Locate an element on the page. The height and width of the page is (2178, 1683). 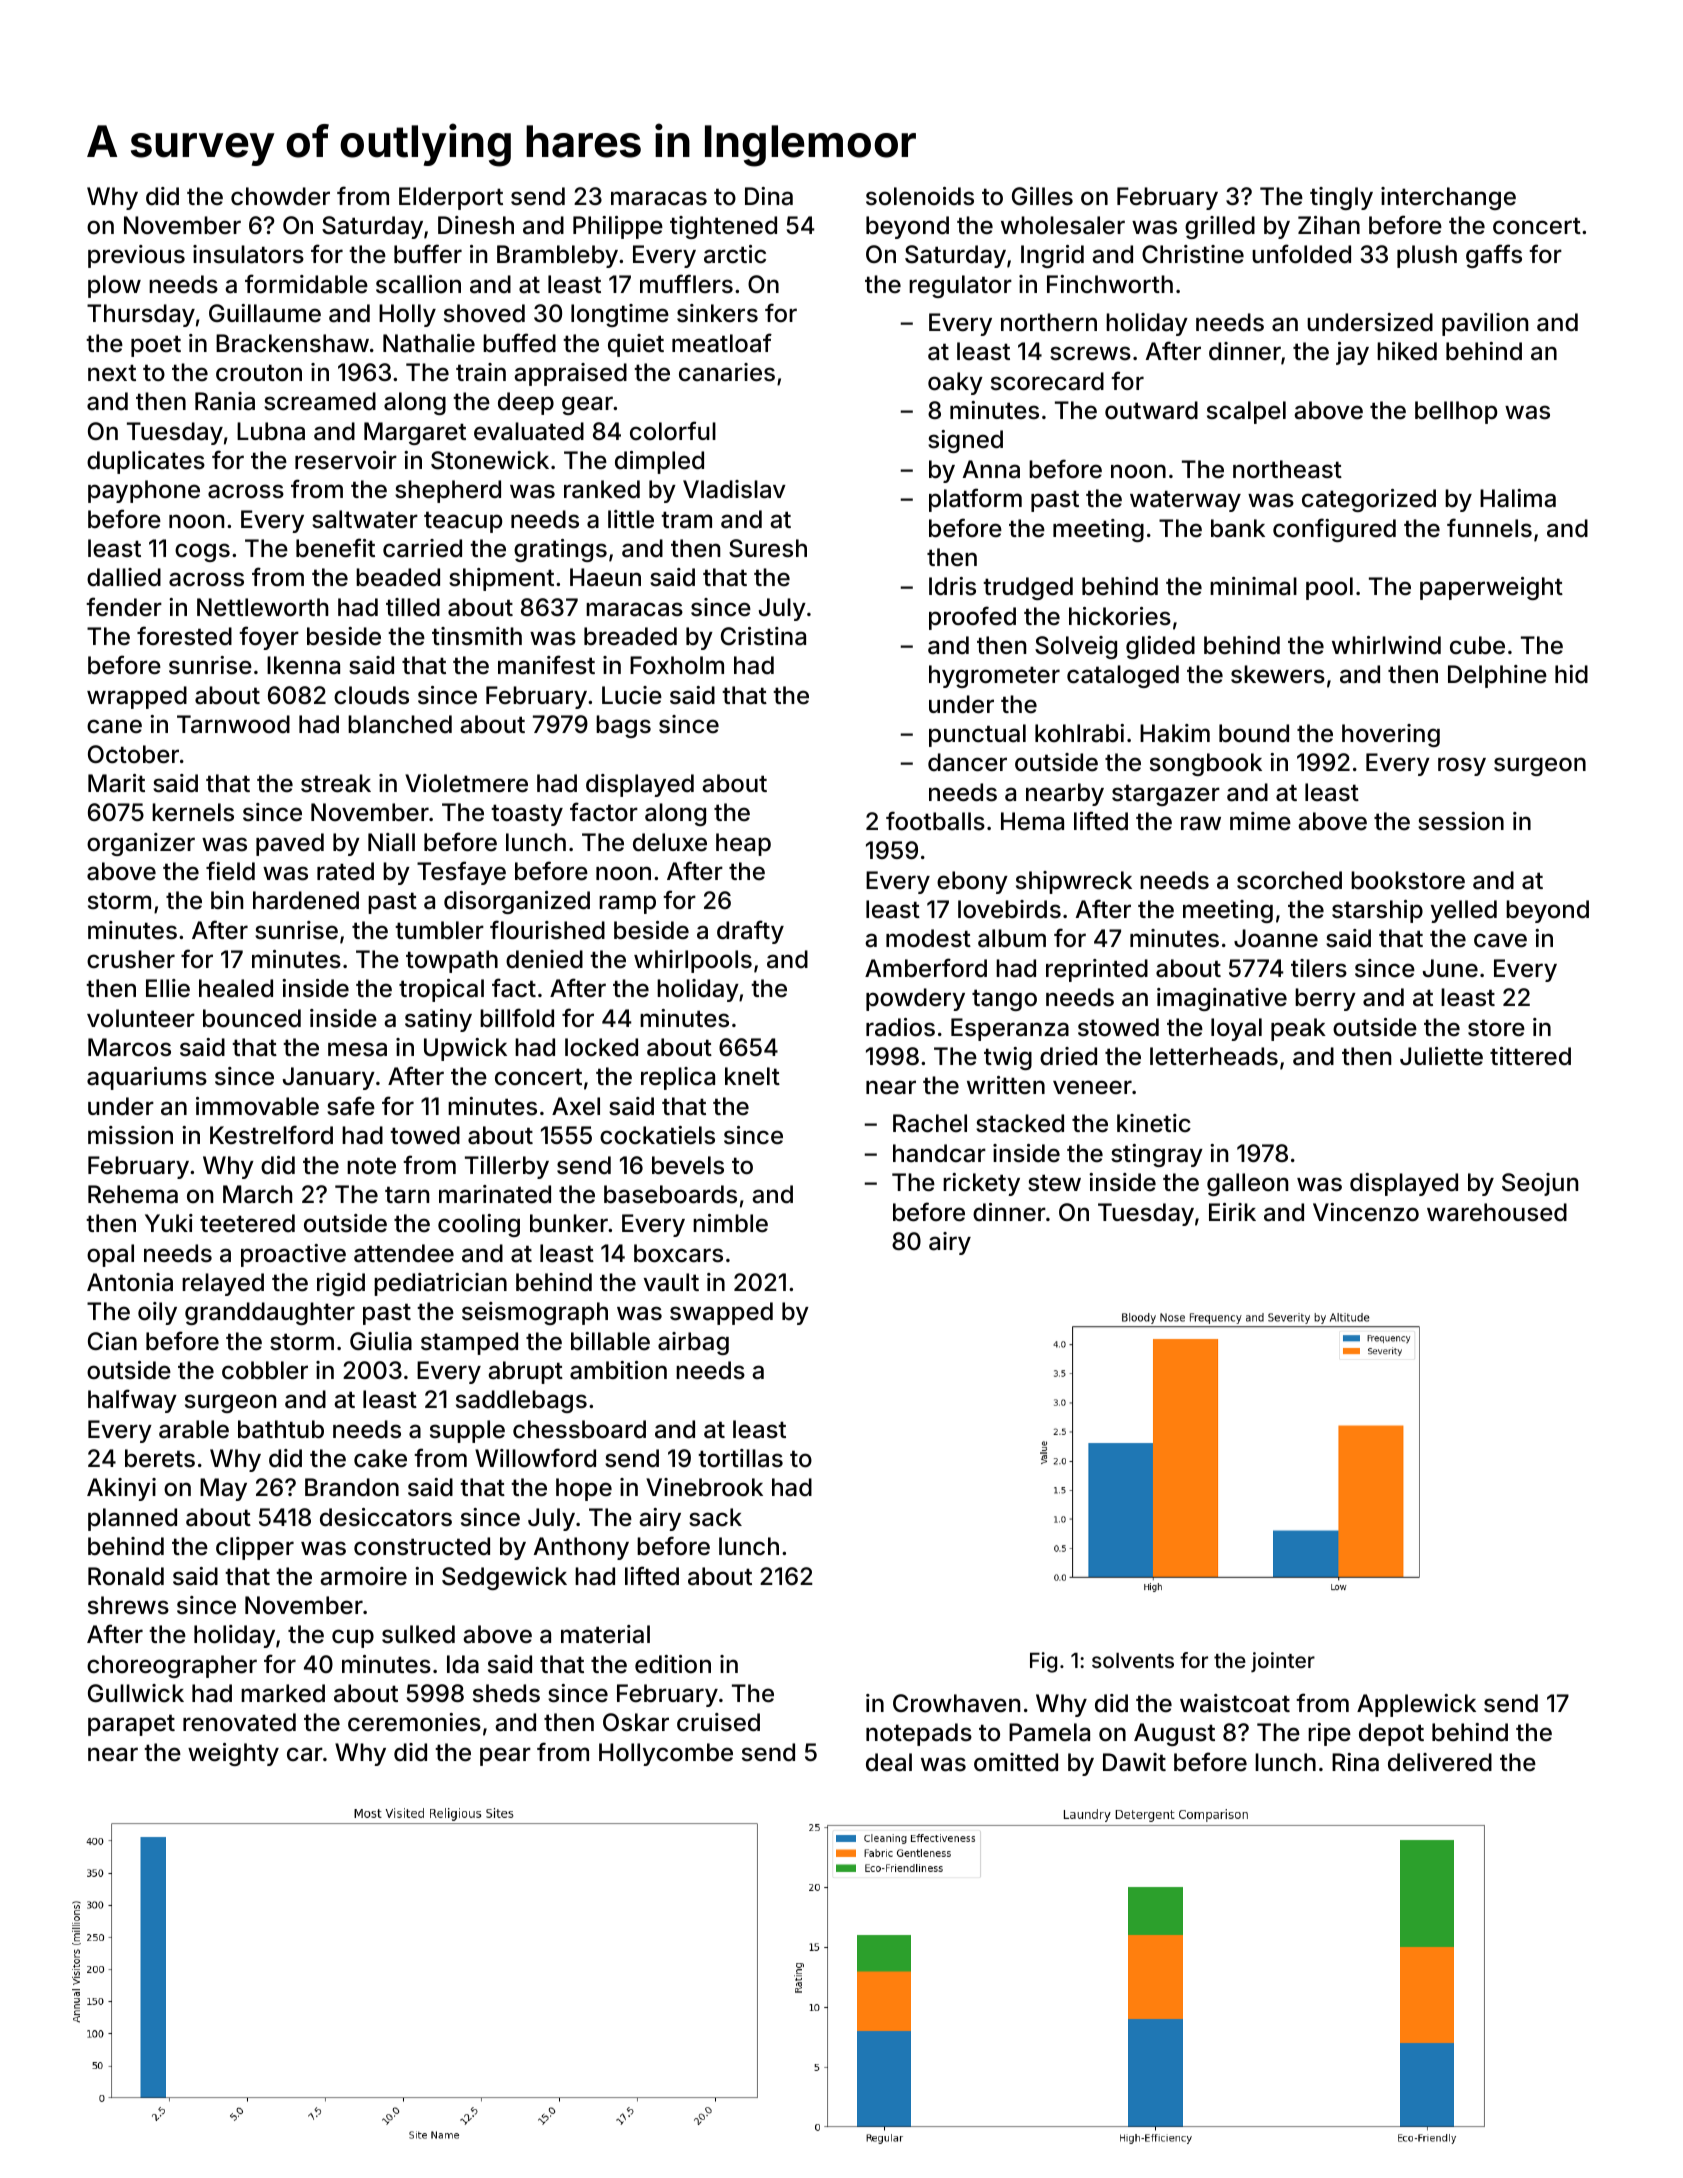
pear is located at coordinates (505, 1756).
